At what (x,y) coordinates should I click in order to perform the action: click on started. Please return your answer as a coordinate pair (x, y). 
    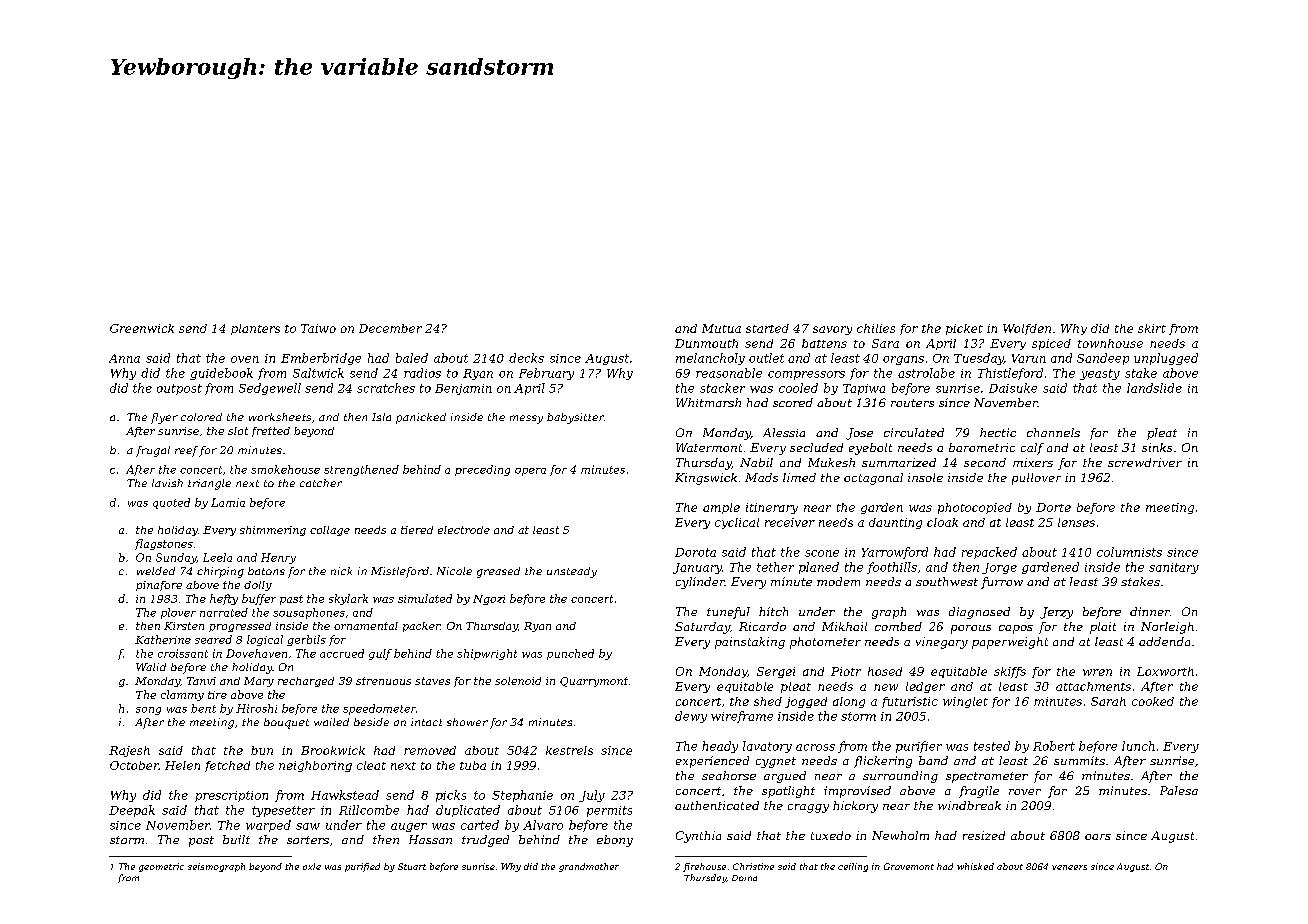
    Looking at the image, I should click on (767, 328).
